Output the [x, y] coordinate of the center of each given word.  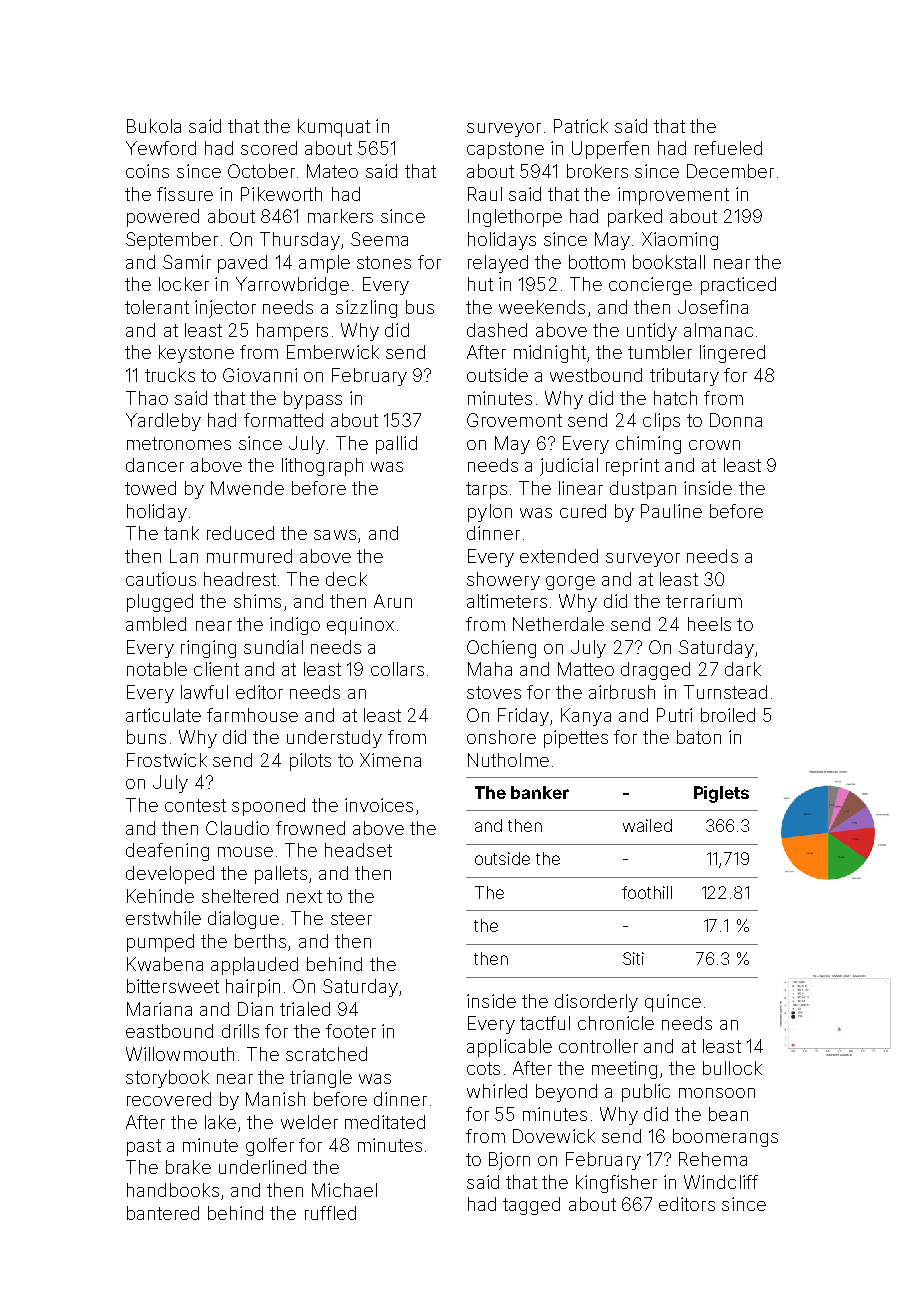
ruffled [330, 1213]
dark [743, 669]
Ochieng [501, 649]
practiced [738, 286]
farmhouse [252, 715]
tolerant [157, 307]
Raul [485, 194]
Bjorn [509, 1161]
